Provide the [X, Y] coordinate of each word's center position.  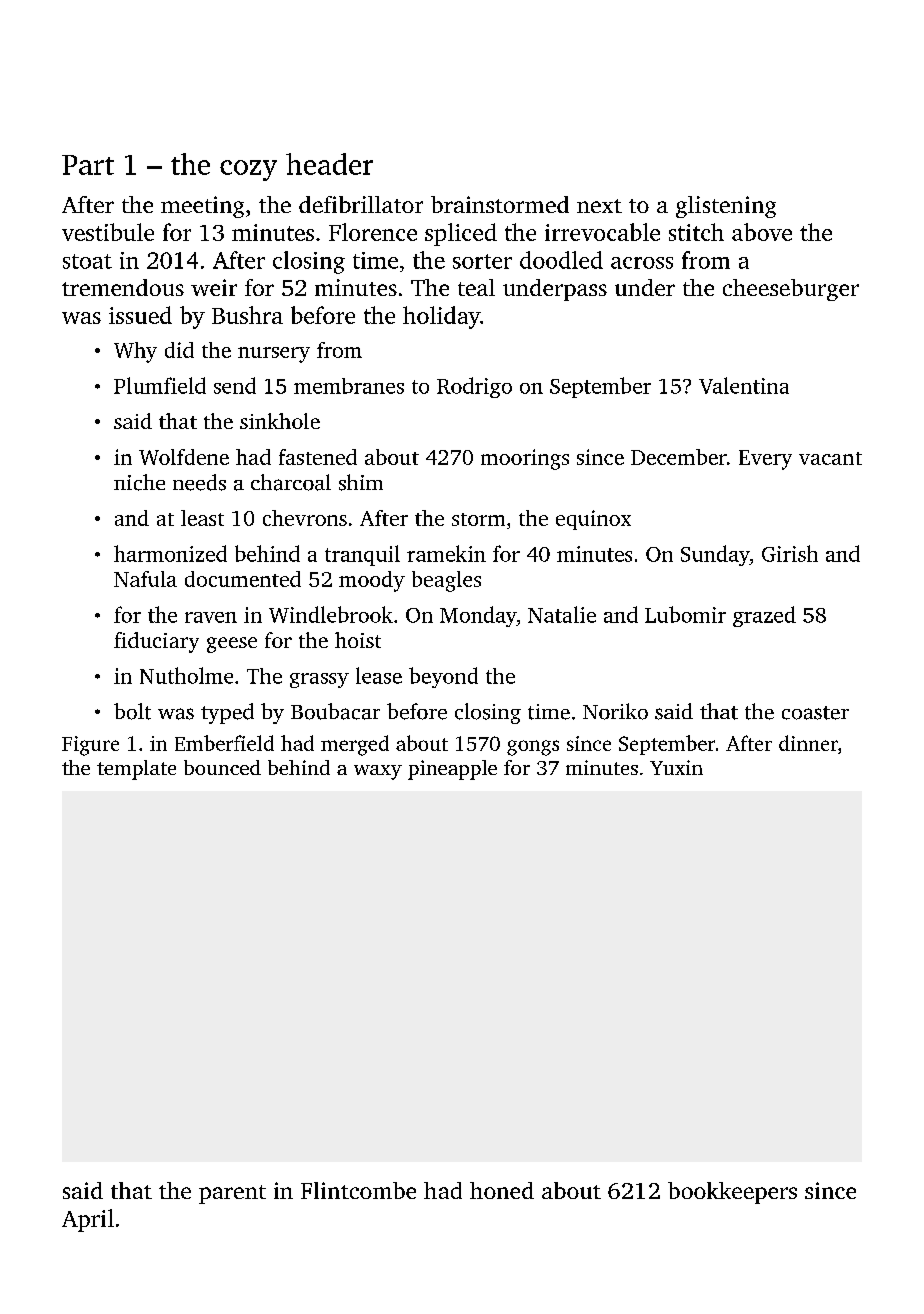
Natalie [562, 614]
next [599, 206]
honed [502, 1190]
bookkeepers [732, 1193]
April [88, 1220]
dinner [808, 743]
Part [88, 165]
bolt [132, 711]
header [329, 164]
